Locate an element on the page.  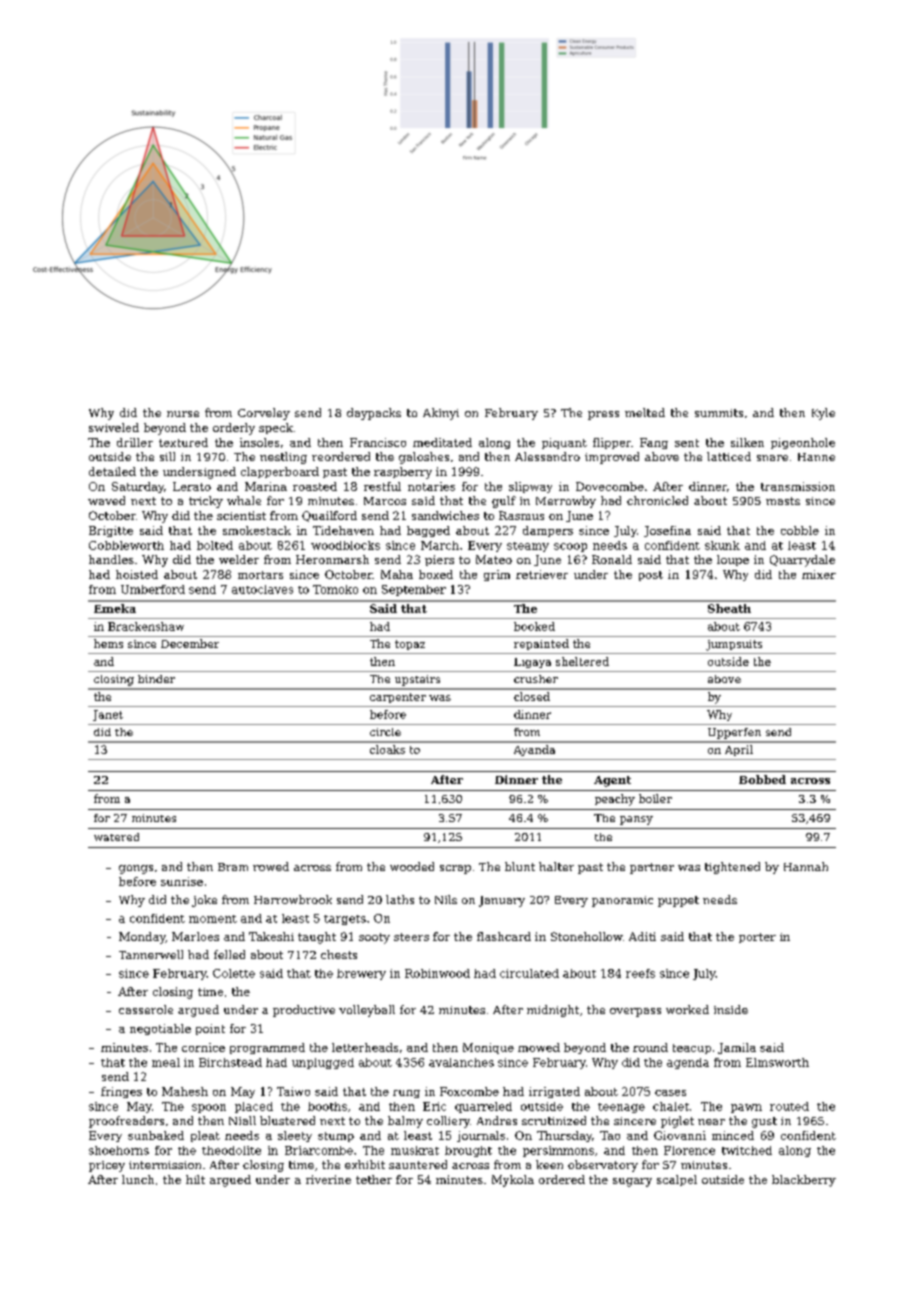
Bobbed is located at coordinates (762, 779).
